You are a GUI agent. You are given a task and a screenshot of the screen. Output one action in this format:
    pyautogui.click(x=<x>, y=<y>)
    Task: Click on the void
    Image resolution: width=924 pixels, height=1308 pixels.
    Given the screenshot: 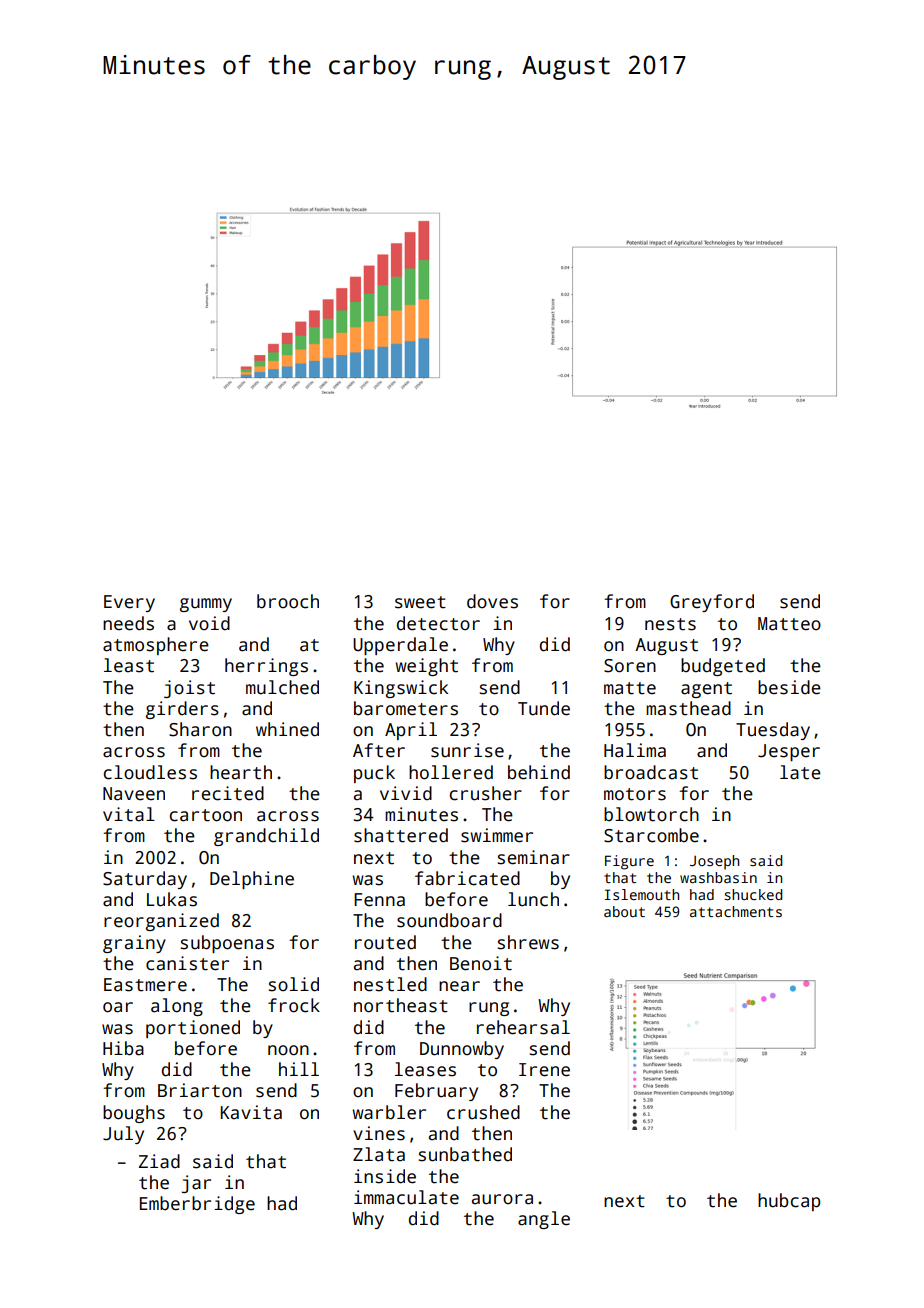 What is the action you would take?
    pyautogui.click(x=209, y=623)
